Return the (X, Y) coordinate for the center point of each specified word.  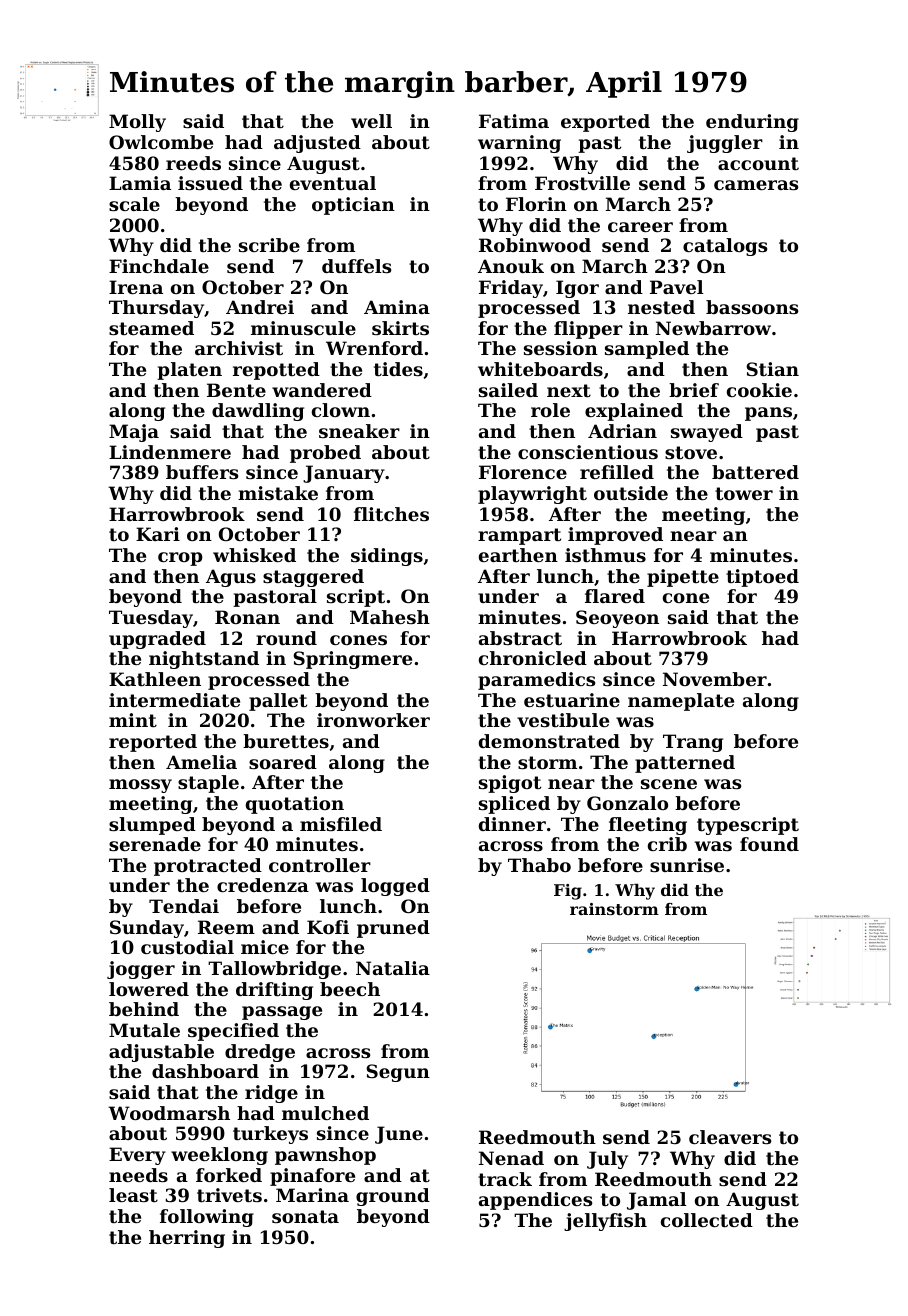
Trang (693, 743)
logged (395, 887)
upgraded (157, 640)
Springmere (352, 660)
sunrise (687, 865)
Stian (772, 369)
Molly (137, 123)
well (371, 121)
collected (707, 1220)
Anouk (511, 266)
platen (189, 371)
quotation (295, 805)
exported (605, 123)
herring (187, 1239)
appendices (535, 1201)
